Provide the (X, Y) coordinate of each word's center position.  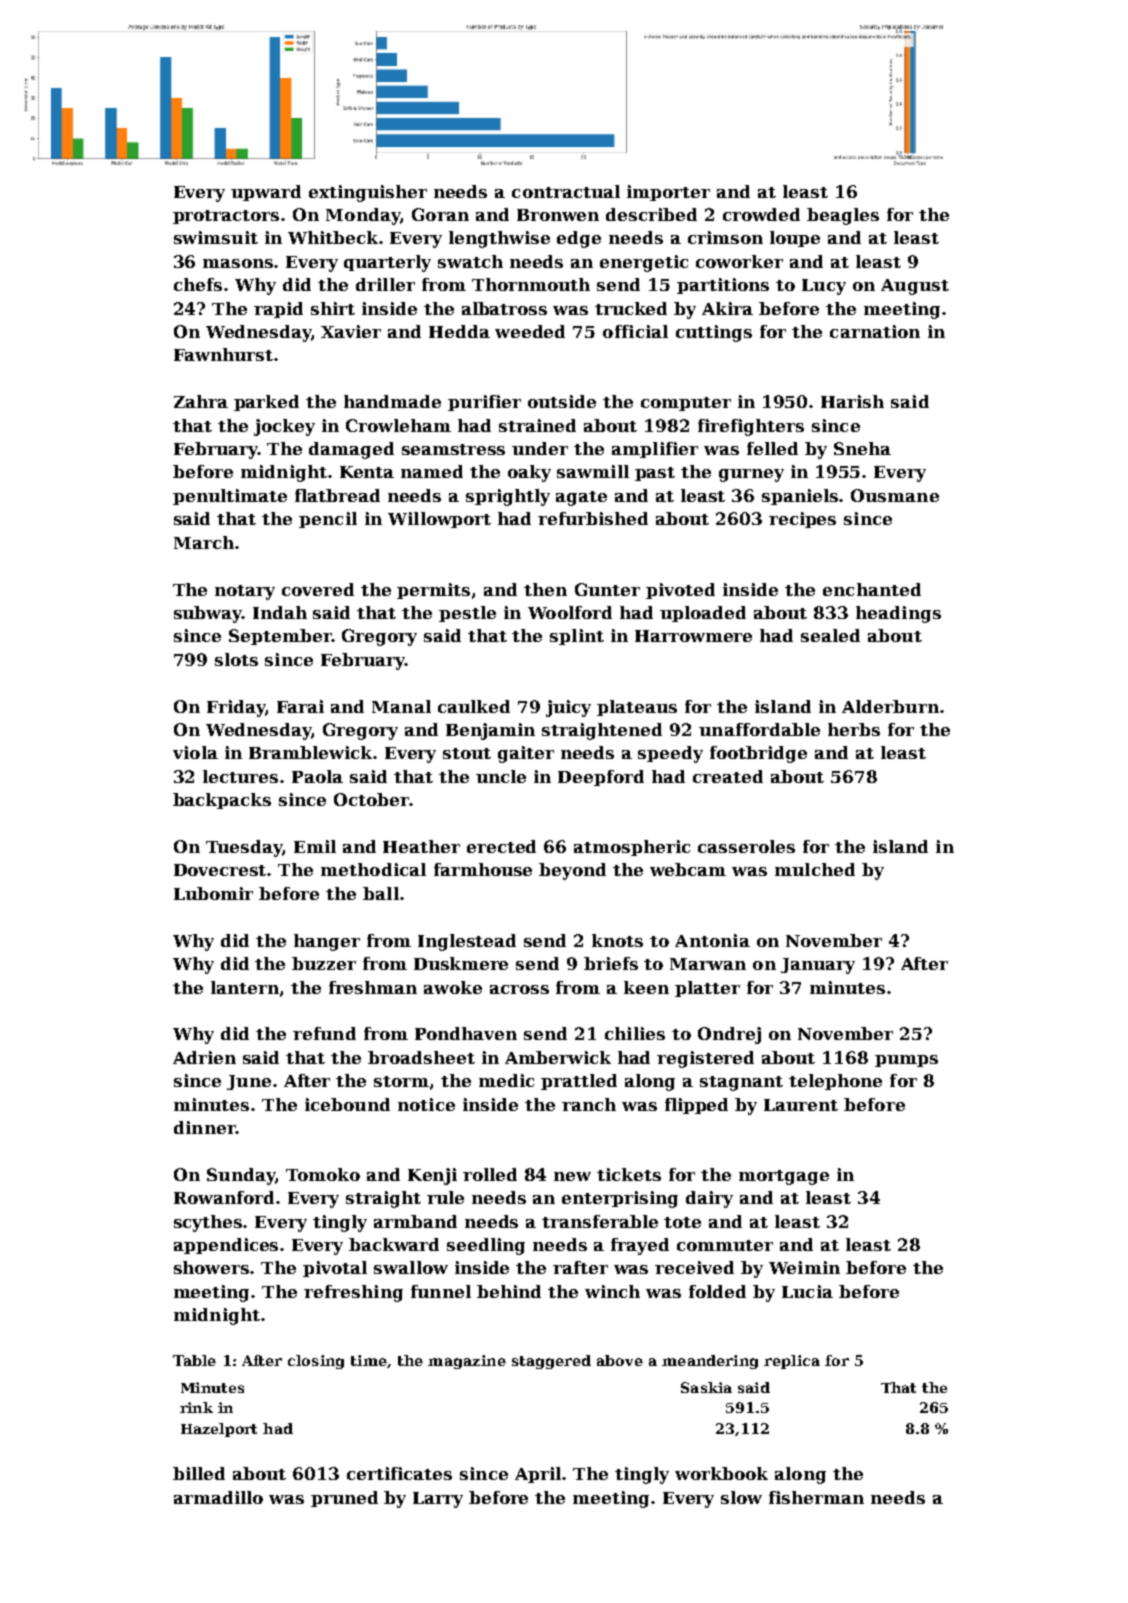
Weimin (804, 1267)
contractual (566, 191)
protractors (226, 217)
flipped (696, 1106)
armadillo (218, 1497)
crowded (761, 214)
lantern (245, 987)
